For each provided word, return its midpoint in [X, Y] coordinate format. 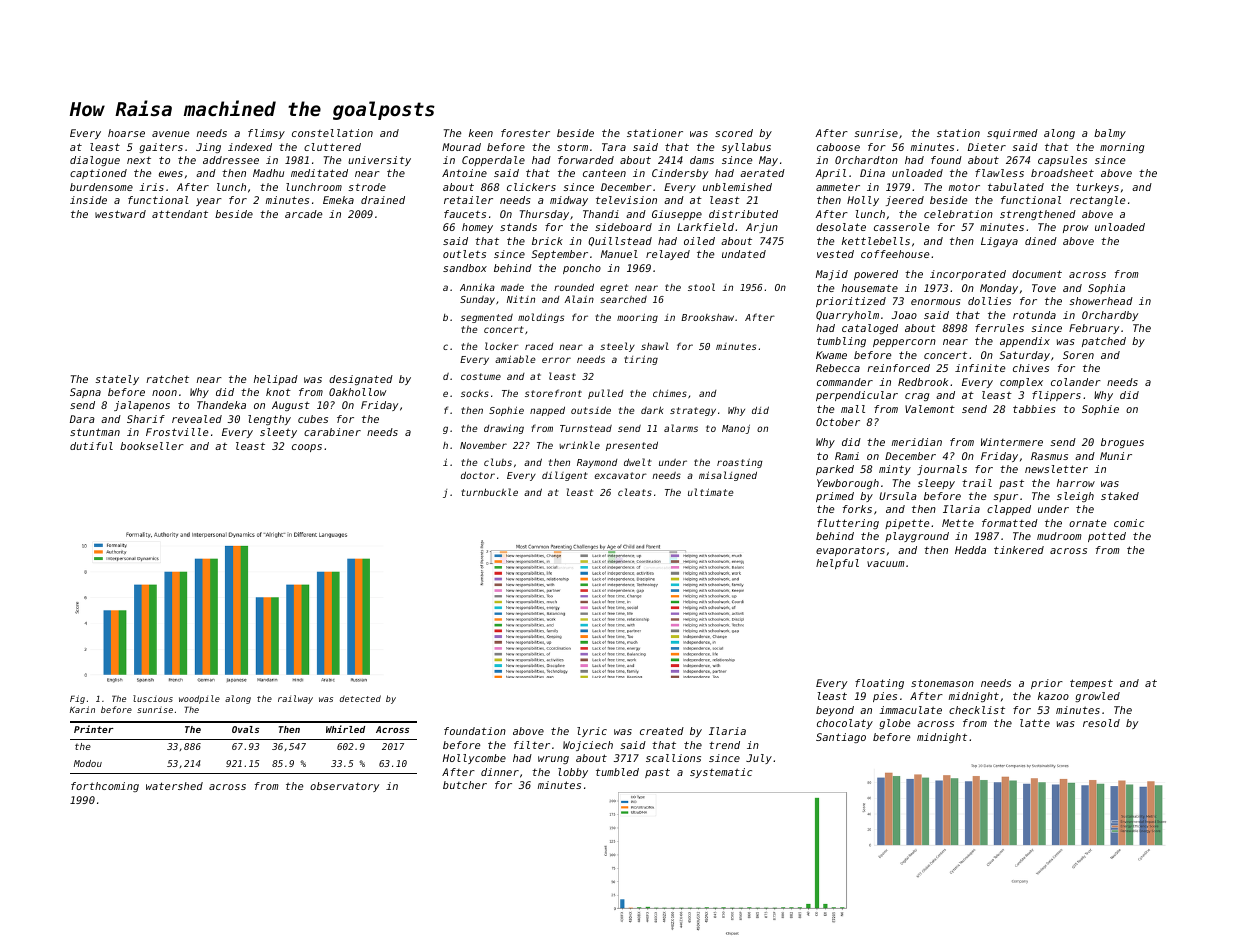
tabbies [1034, 409]
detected [360, 698]
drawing [504, 429]
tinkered [1019, 550]
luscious [153, 698]
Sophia [1106, 289]
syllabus [746, 148]
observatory [344, 787]
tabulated [1016, 187]
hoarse [126, 133]
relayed [668, 255]
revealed [197, 419]
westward [120, 214]
